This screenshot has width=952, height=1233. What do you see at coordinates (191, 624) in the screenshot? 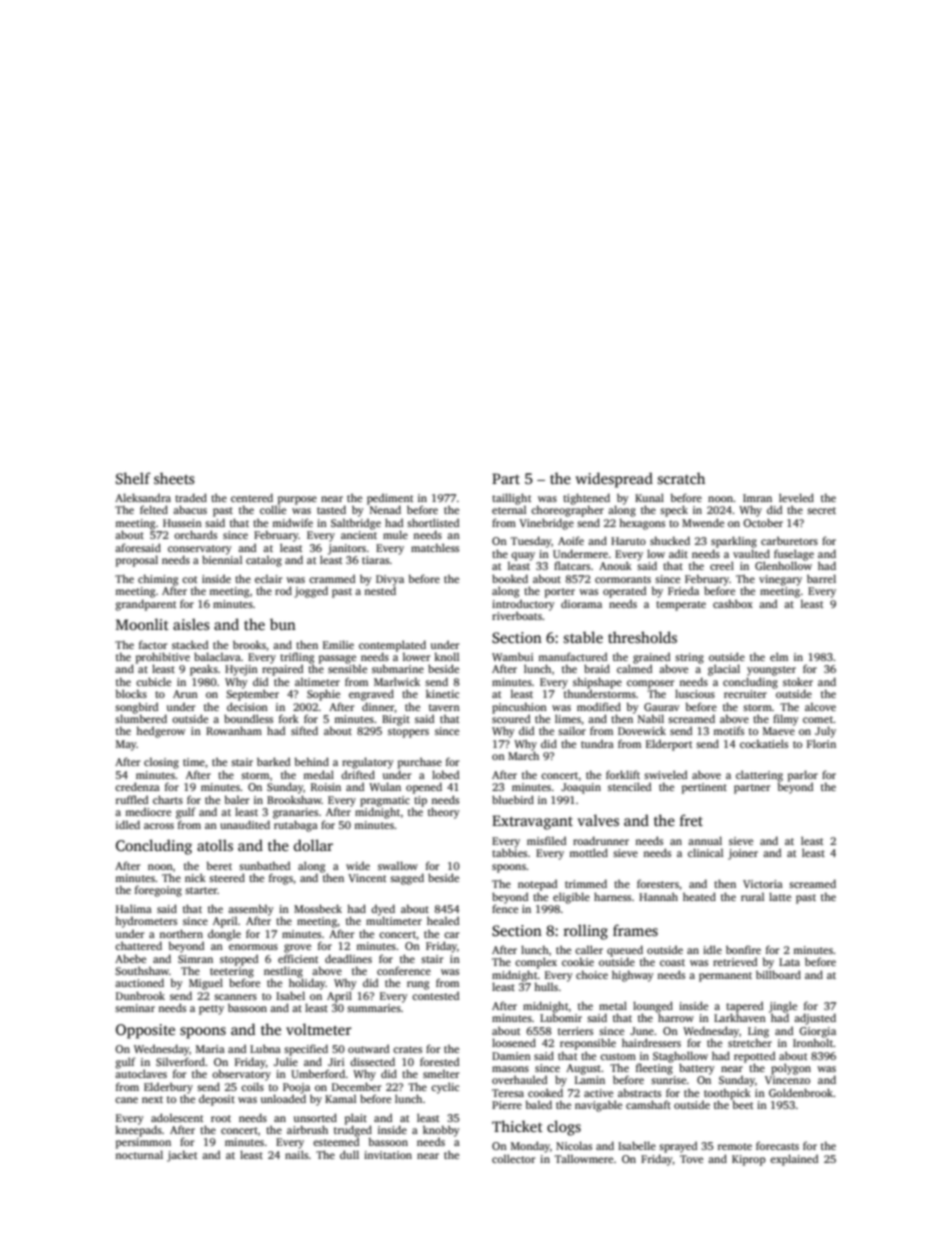
I see `aisles` at bounding box center [191, 624].
